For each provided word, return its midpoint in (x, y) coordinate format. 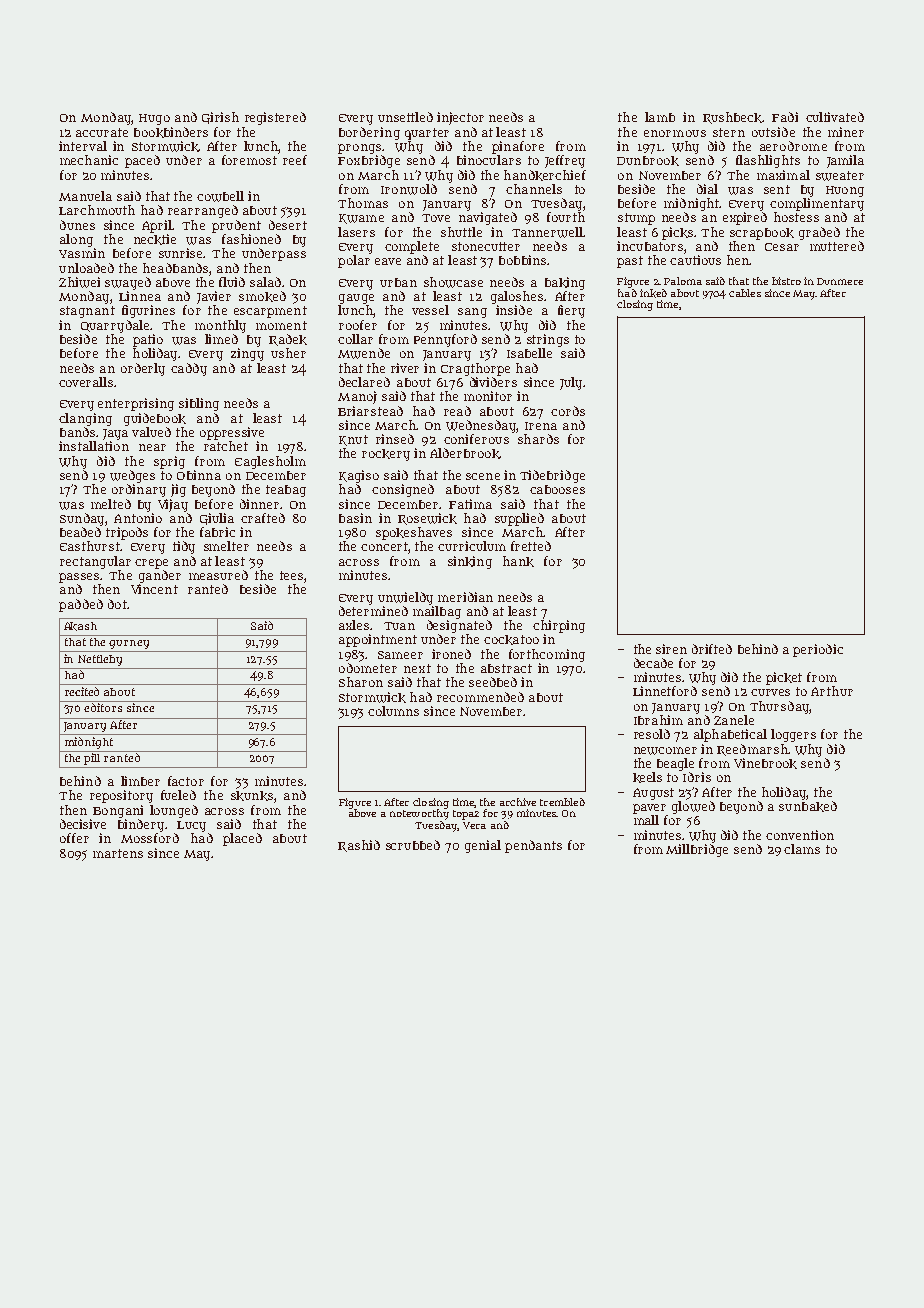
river (405, 368)
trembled (562, 802)
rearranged (203, 211)
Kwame (361, 219)
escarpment (270, 312)
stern (729, 132)
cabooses (557, 489)
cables (745, 293)
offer (74, 838)
